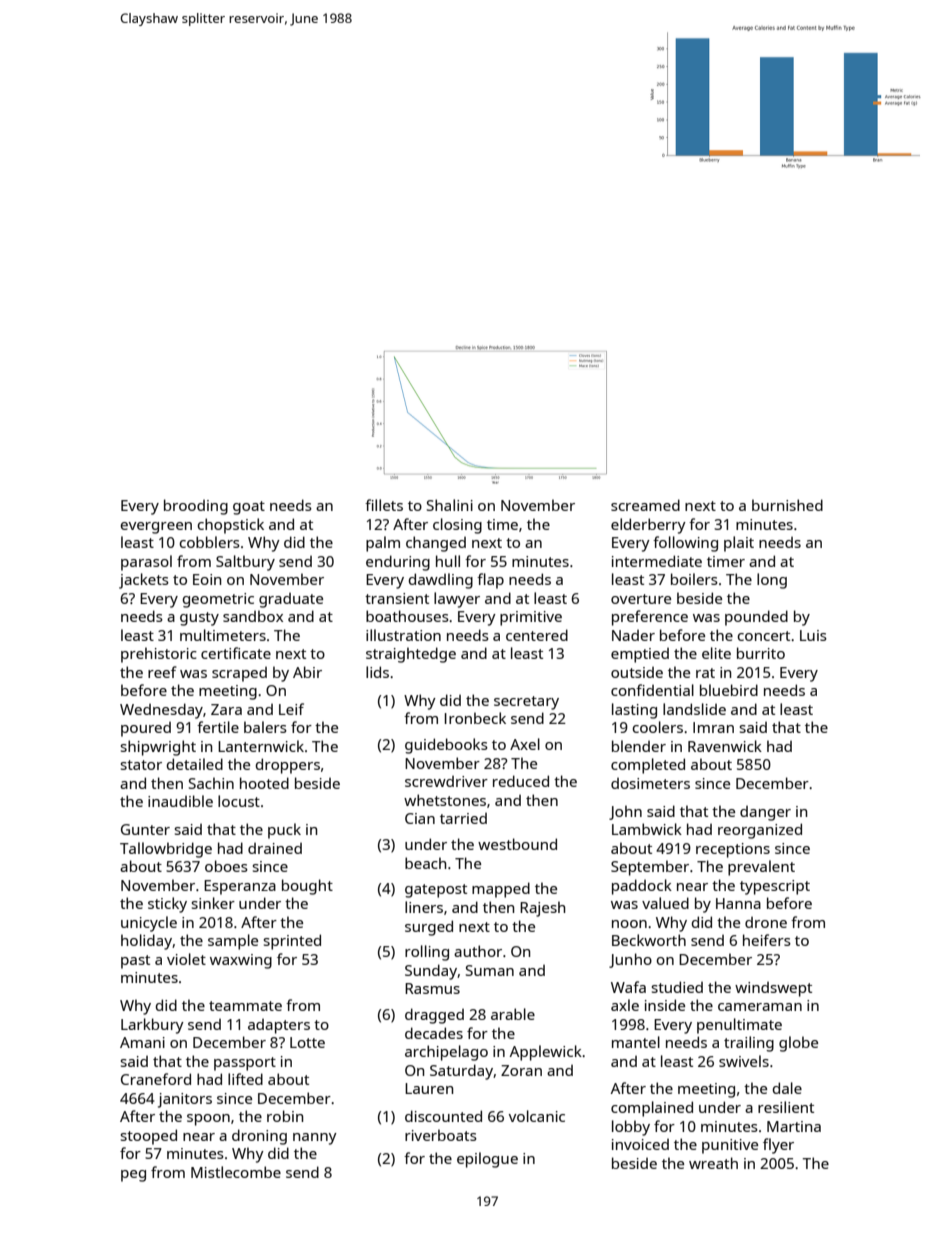 Image resolution: width=952 pixels, height=1233 pixels. I want to click on overture, so click(641, 599).
